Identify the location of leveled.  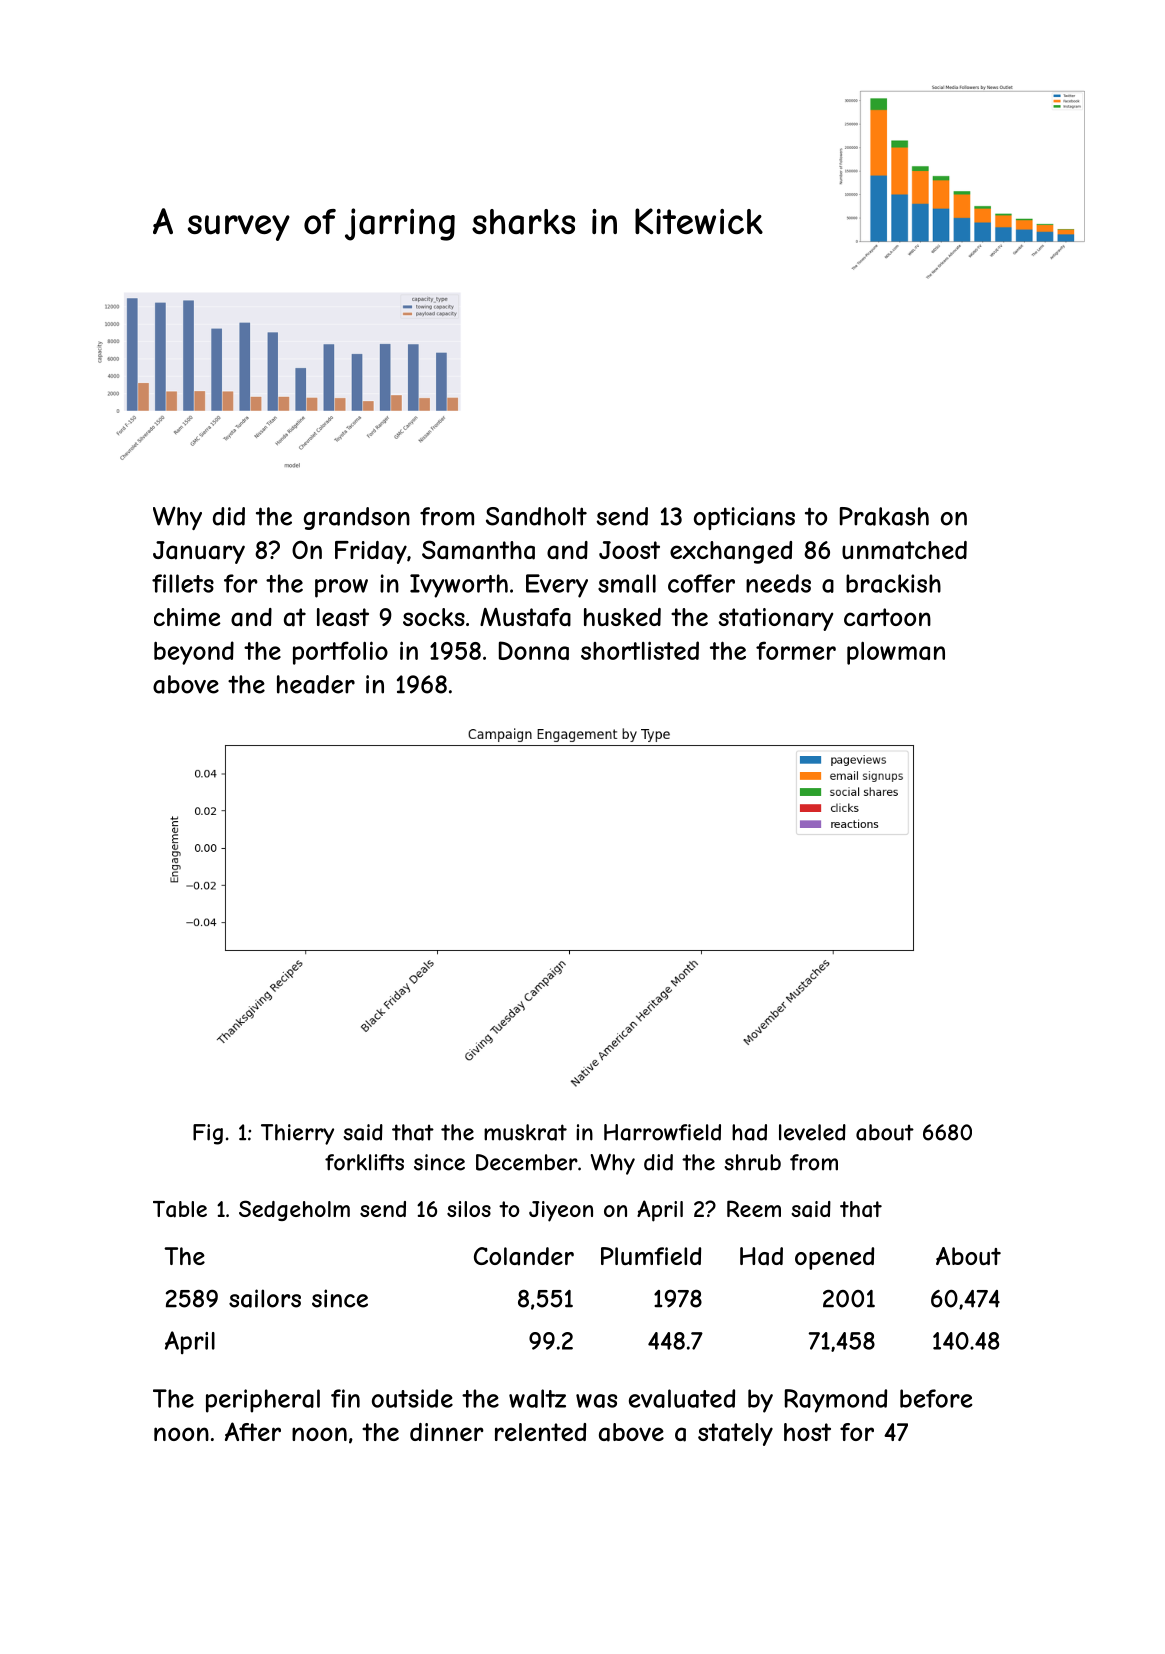
(812, 1132).
